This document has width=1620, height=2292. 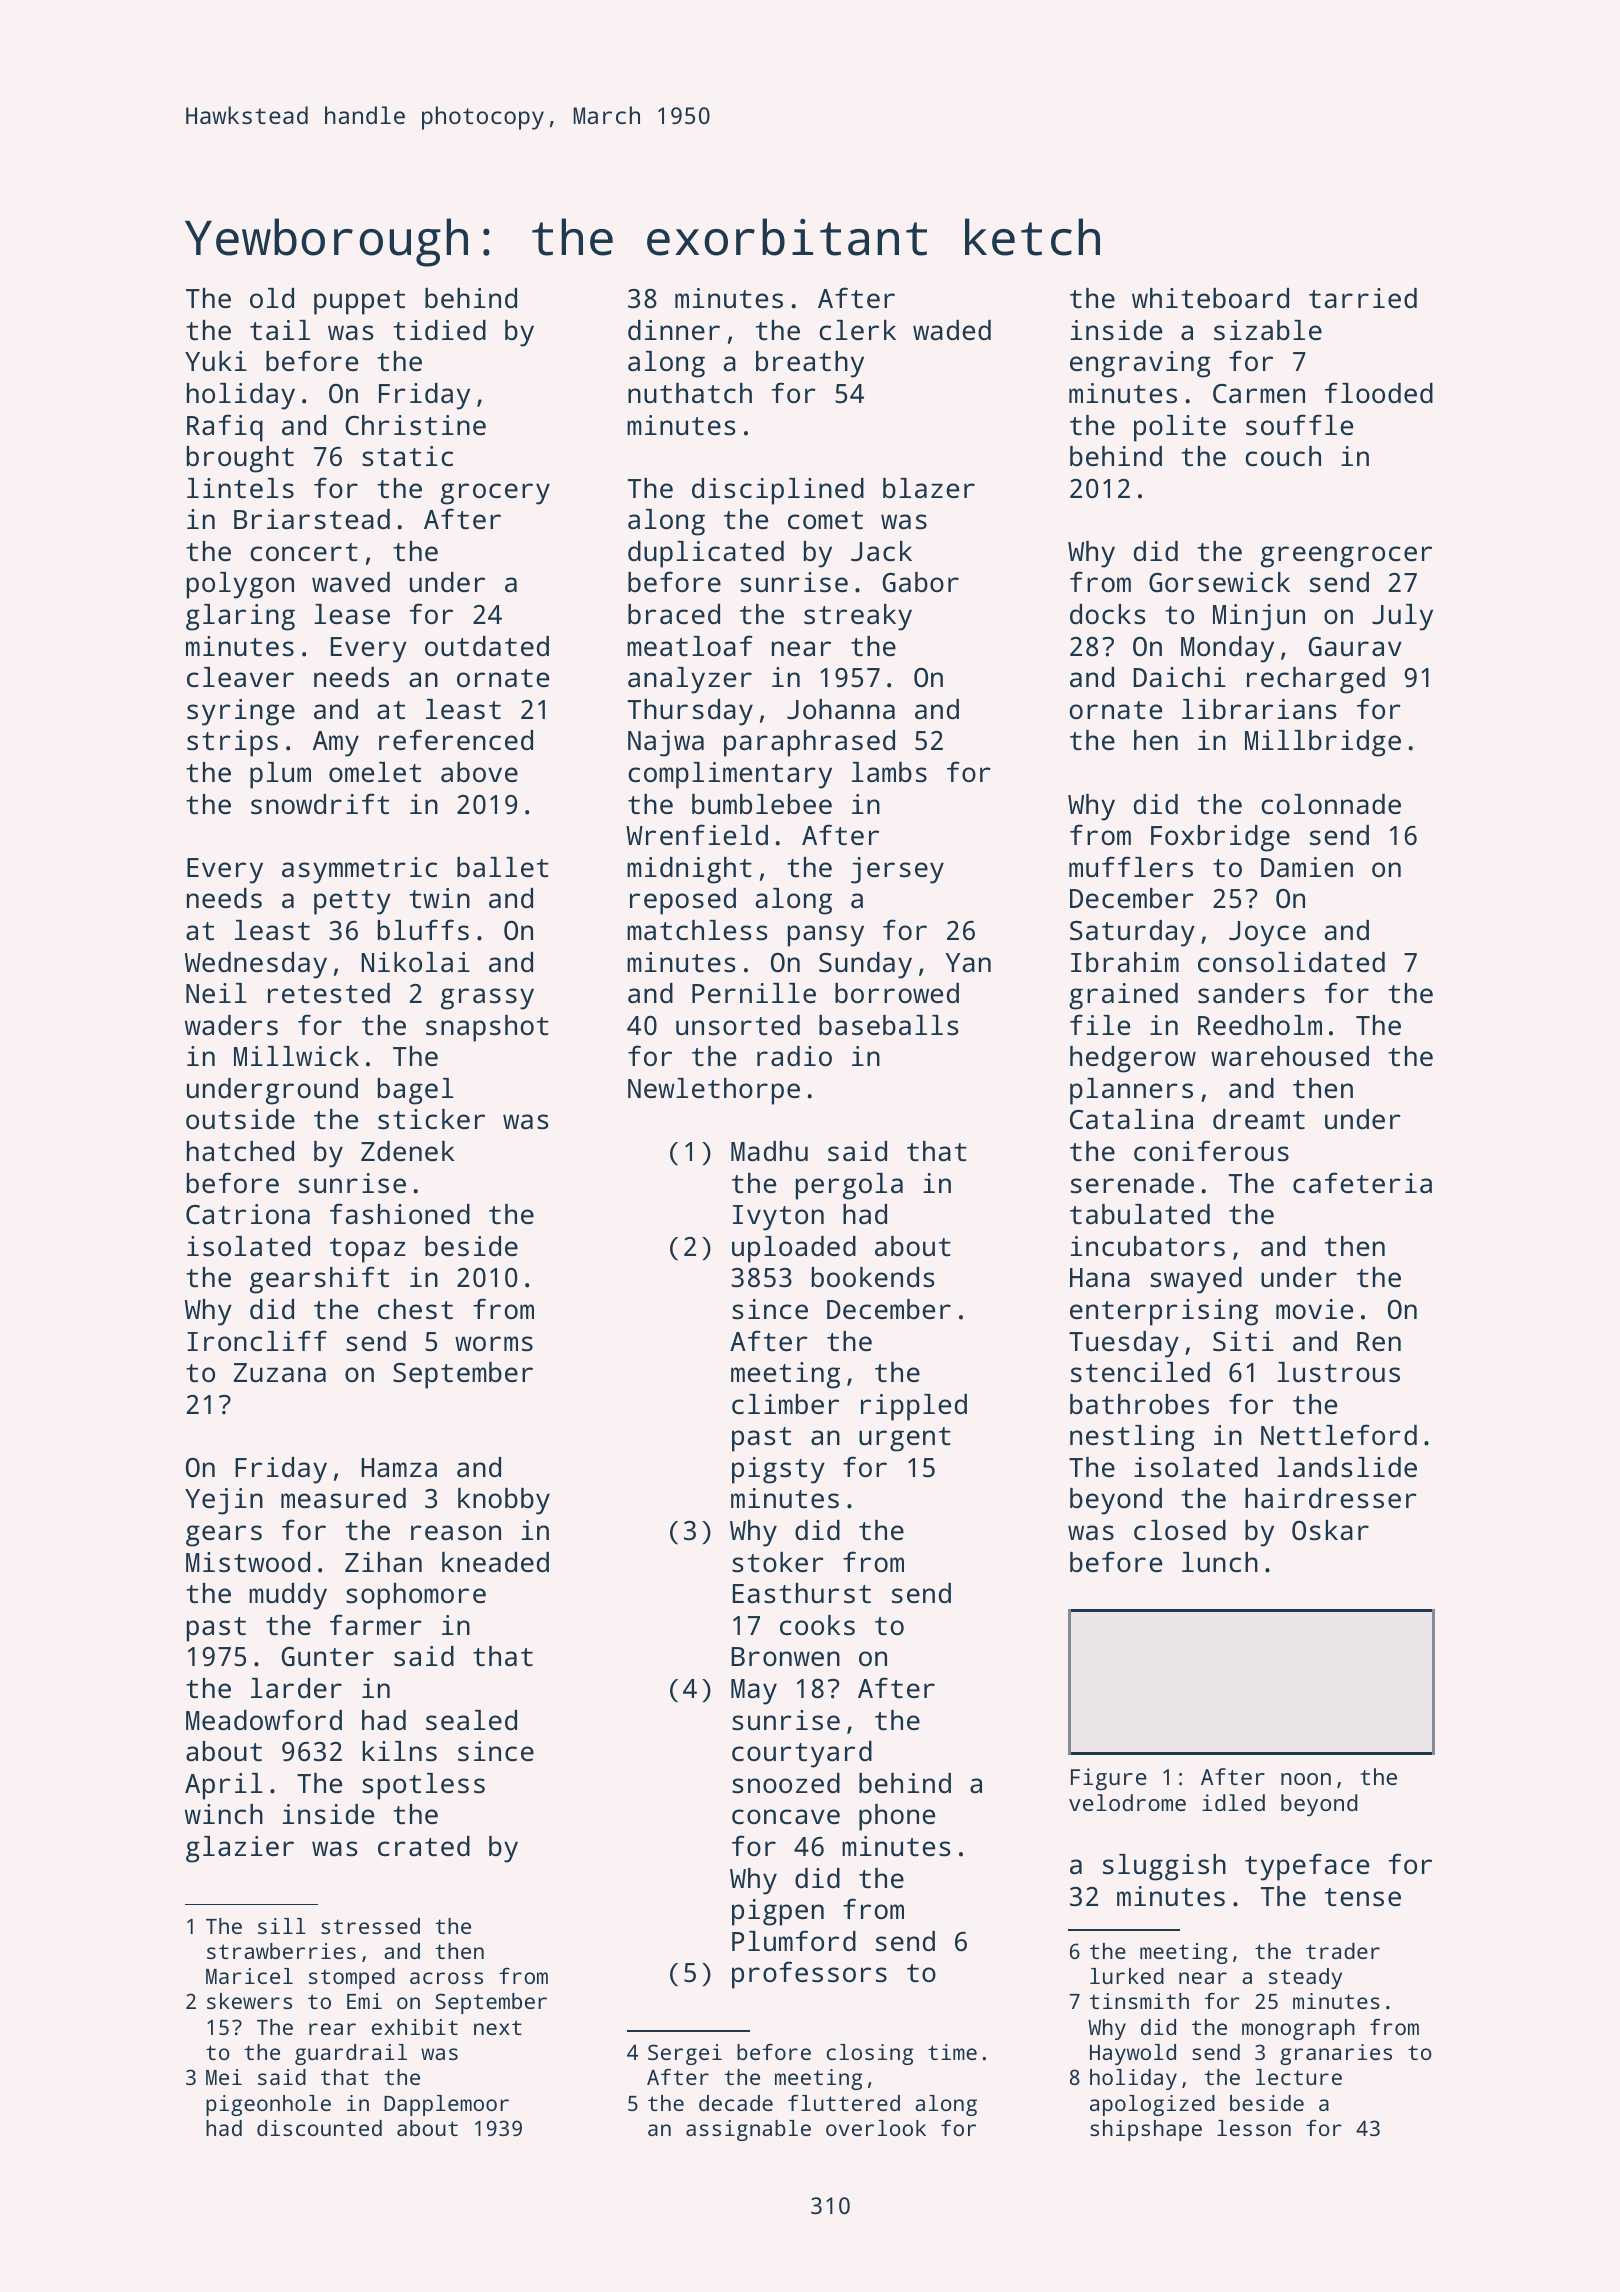 I want to click on bookends, so click(x=873, y=1277).
